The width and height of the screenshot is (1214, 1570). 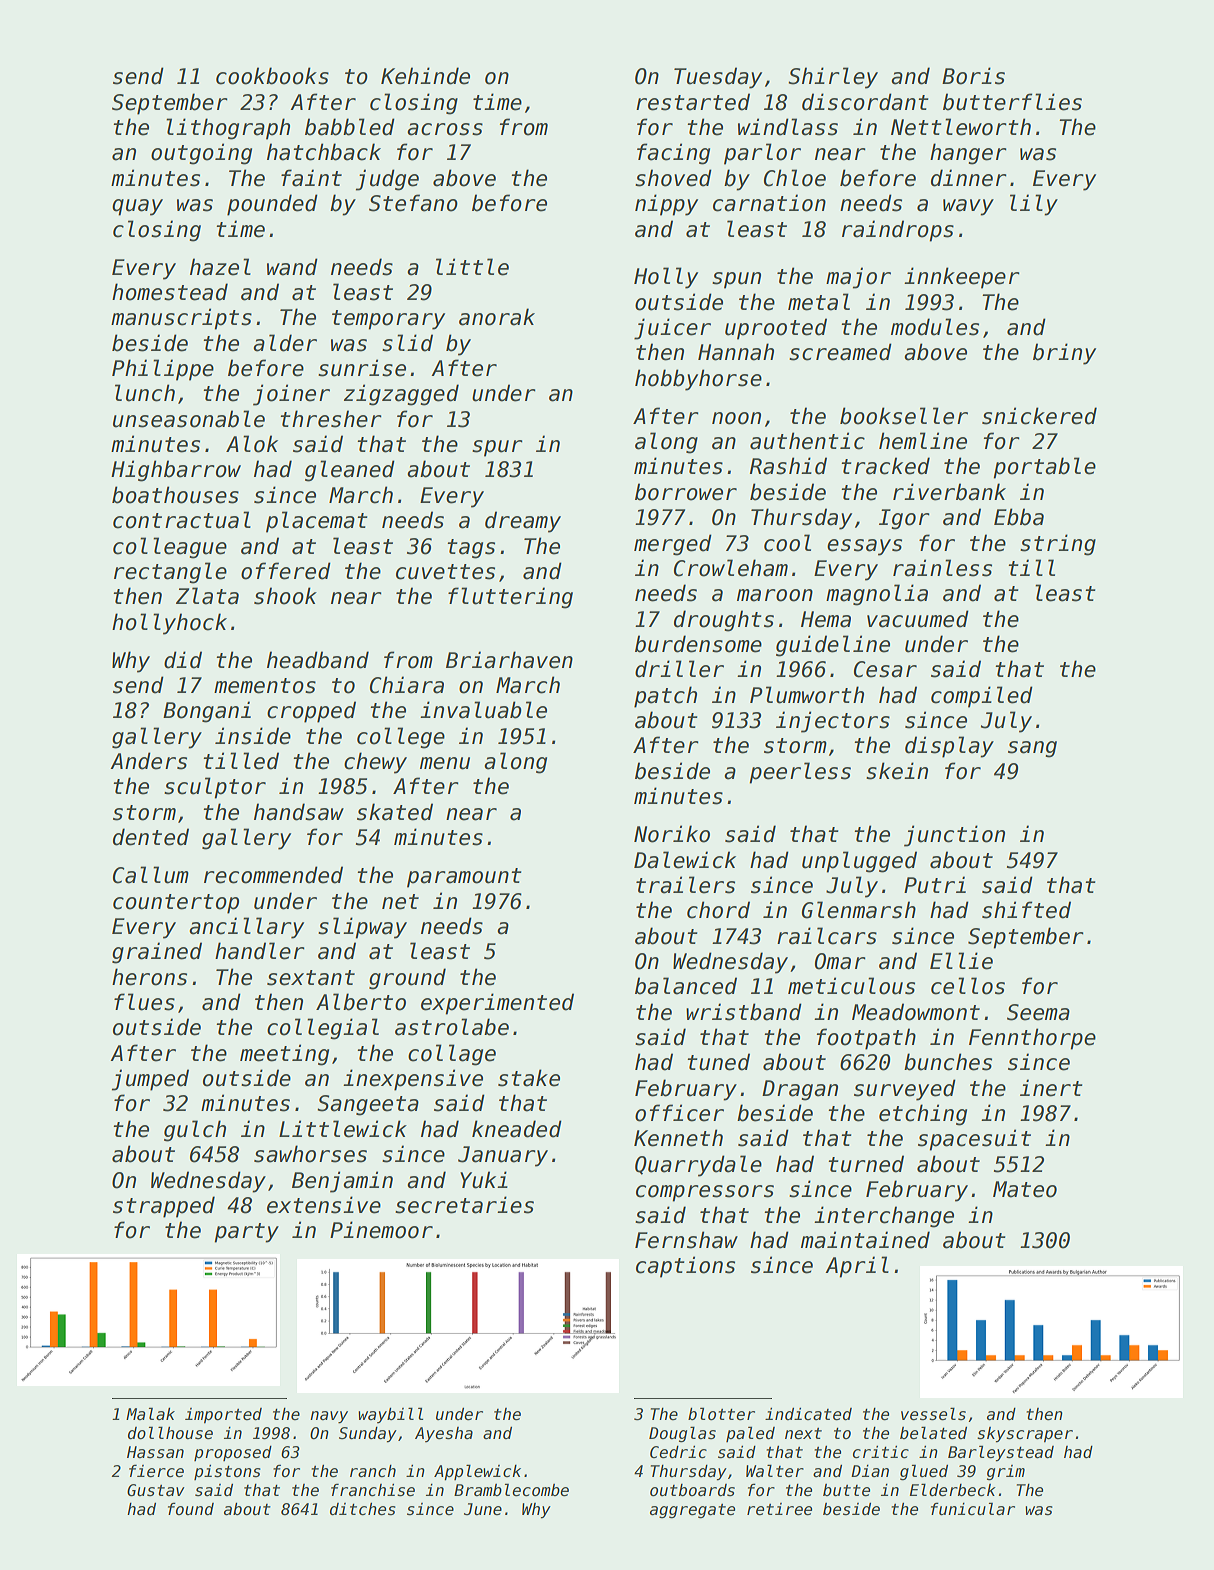 What do you see at coordinates (150, 1413) in the screenshot?
I see `Malak` at bounding box center [150, 1413].
